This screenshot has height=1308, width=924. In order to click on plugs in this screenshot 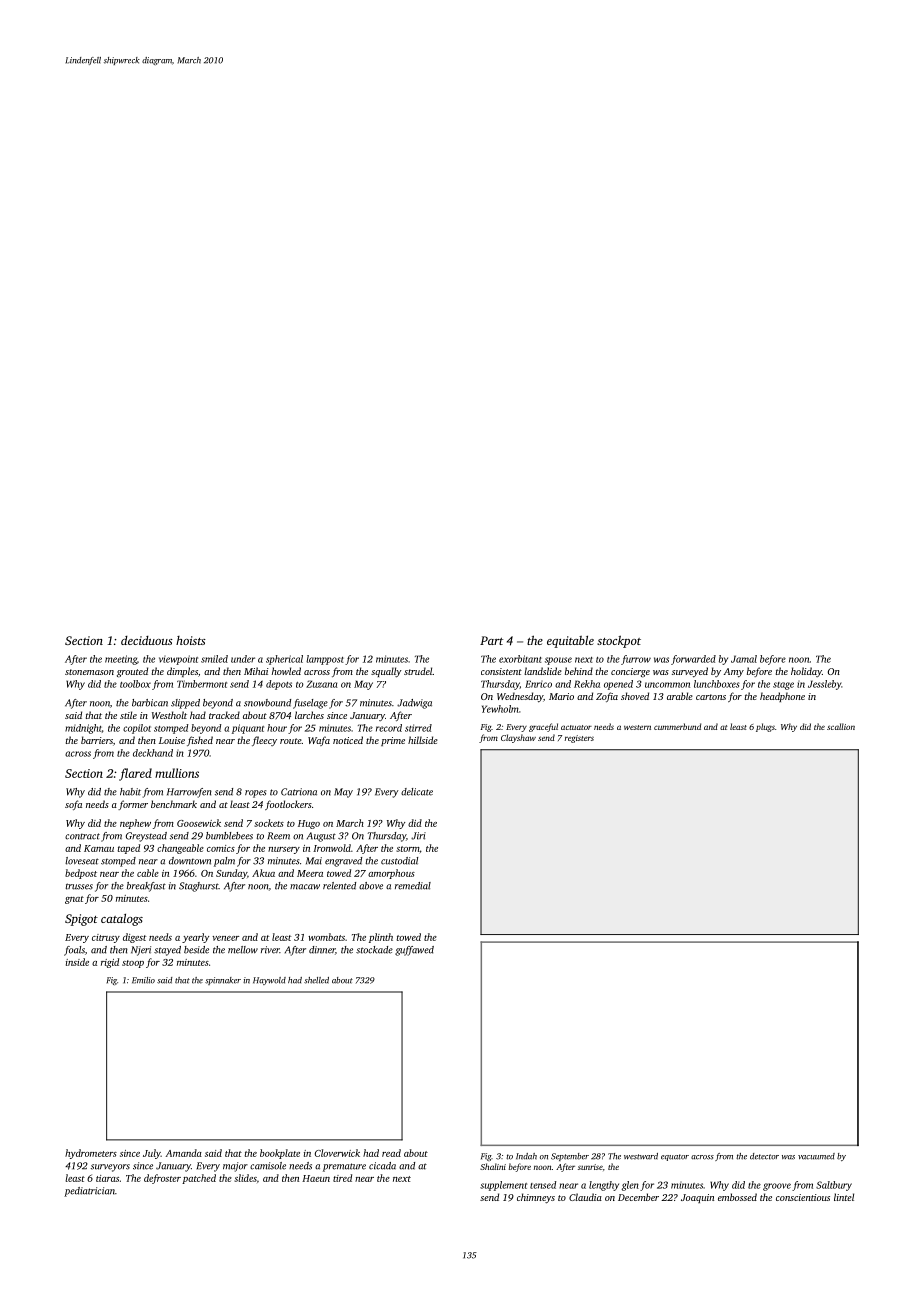, I will do `click(765, 727)`.
